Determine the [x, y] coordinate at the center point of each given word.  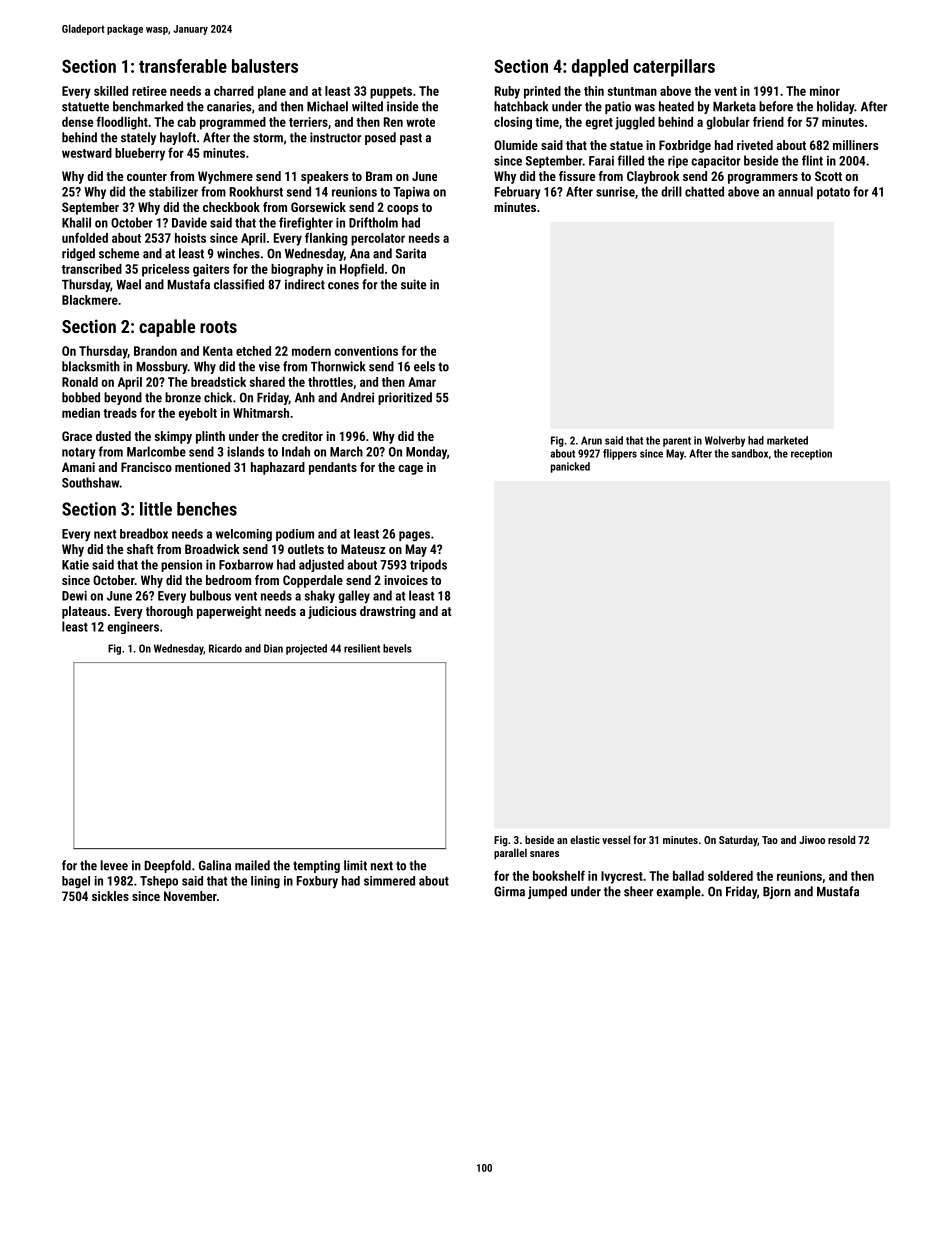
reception [811, 454]
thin [594, 91]
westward [87, 153]
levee [114, 865]
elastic [585, 839]
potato [833, 193]
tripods [428, 565]
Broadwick [212, 549]
